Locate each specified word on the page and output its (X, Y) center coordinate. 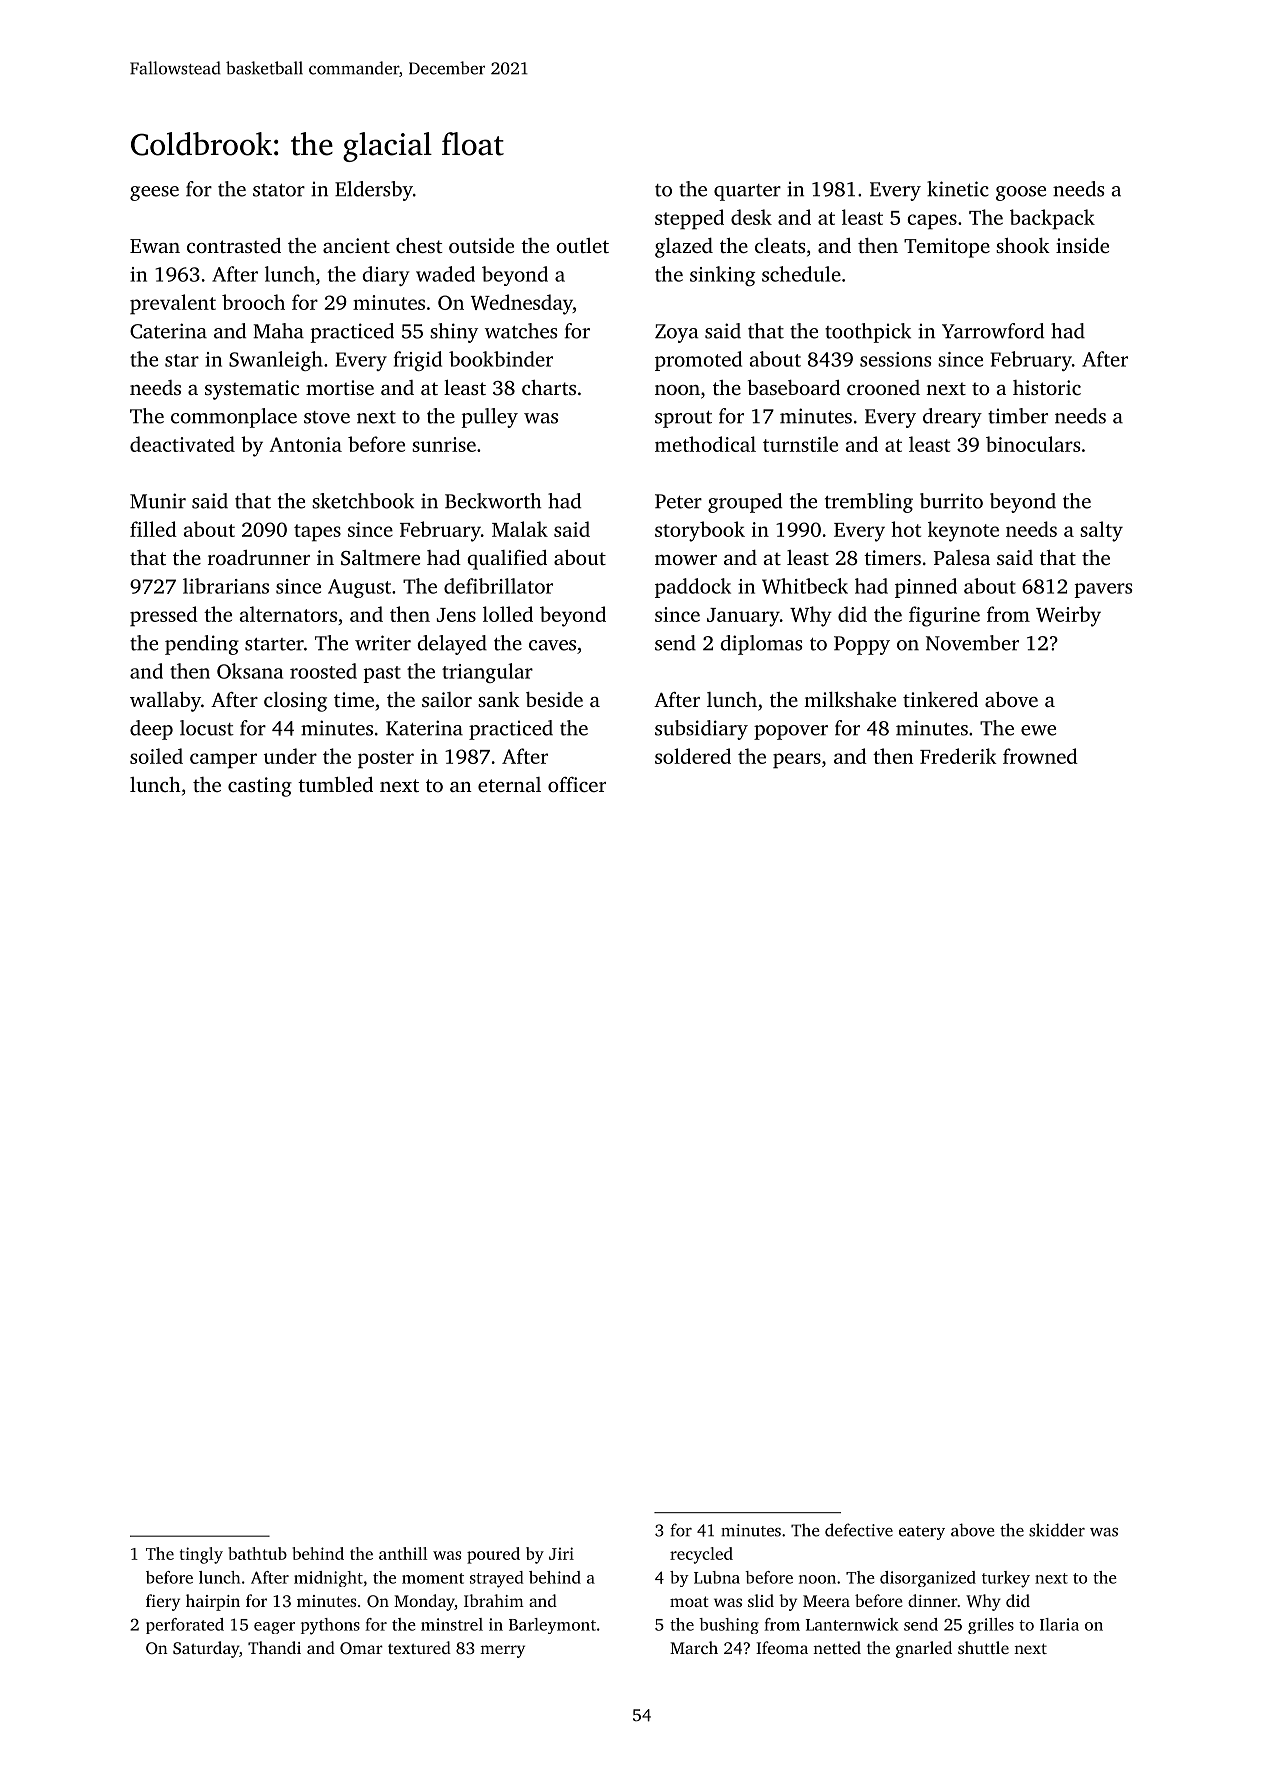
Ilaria (1059, 1624)
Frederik (958, 756)
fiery (163, 1602)
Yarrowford (993, 331)
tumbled (335, 784)
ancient (356, 245)
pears (797, 761)
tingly (201, 1555)
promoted (698, 361)
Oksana (250, 671)
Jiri (561, 1553)
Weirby (1068, 616)
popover (791, 732)
